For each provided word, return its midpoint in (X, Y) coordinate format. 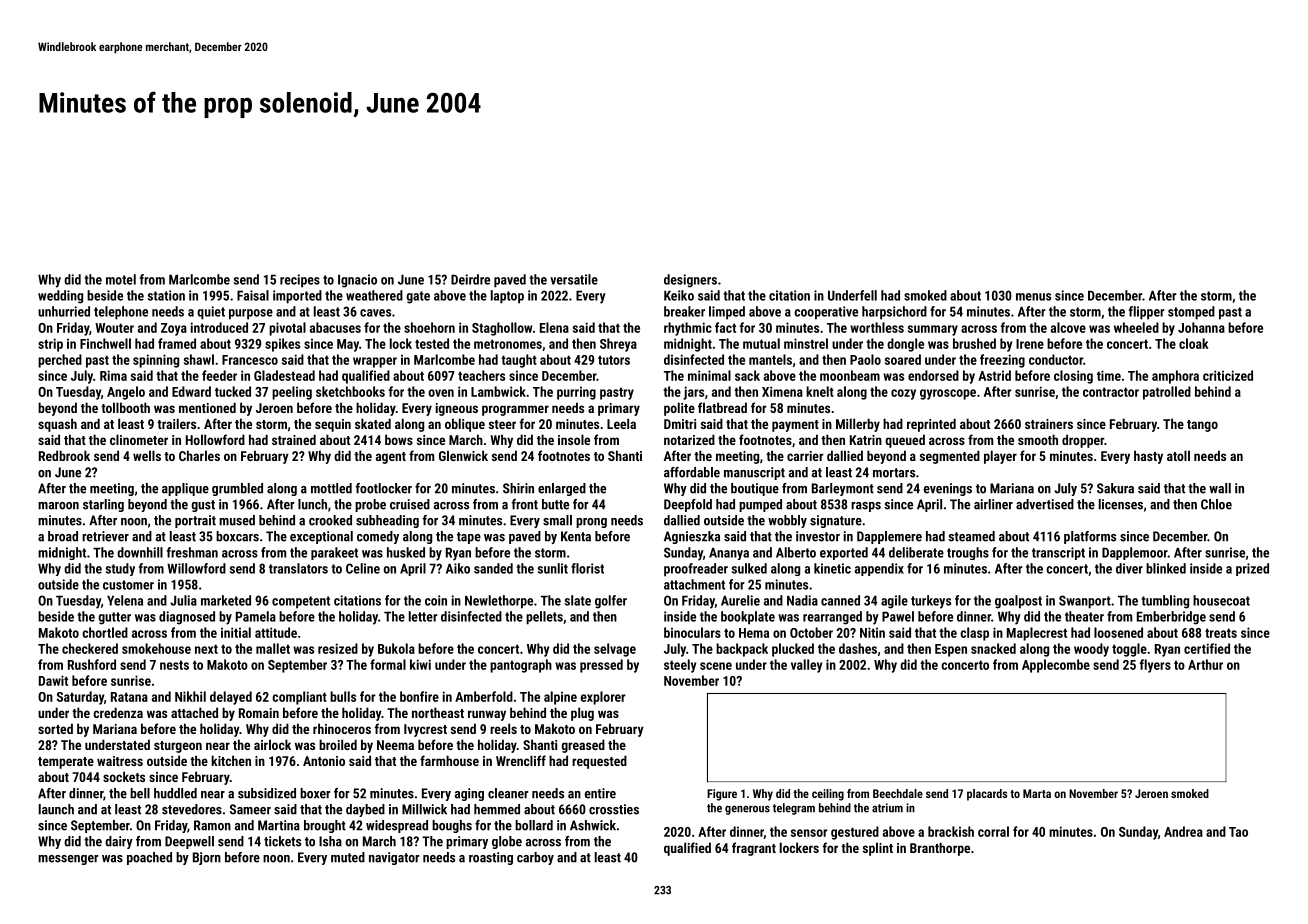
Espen (951, 650)
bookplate (748, 618)
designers (690, 281)
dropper (1083, 441)
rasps (866, 507)
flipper (1147, 313)
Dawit (53, 680)
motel (121, 279)
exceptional (321, 537)
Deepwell (189, 842)
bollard (534, 825)
